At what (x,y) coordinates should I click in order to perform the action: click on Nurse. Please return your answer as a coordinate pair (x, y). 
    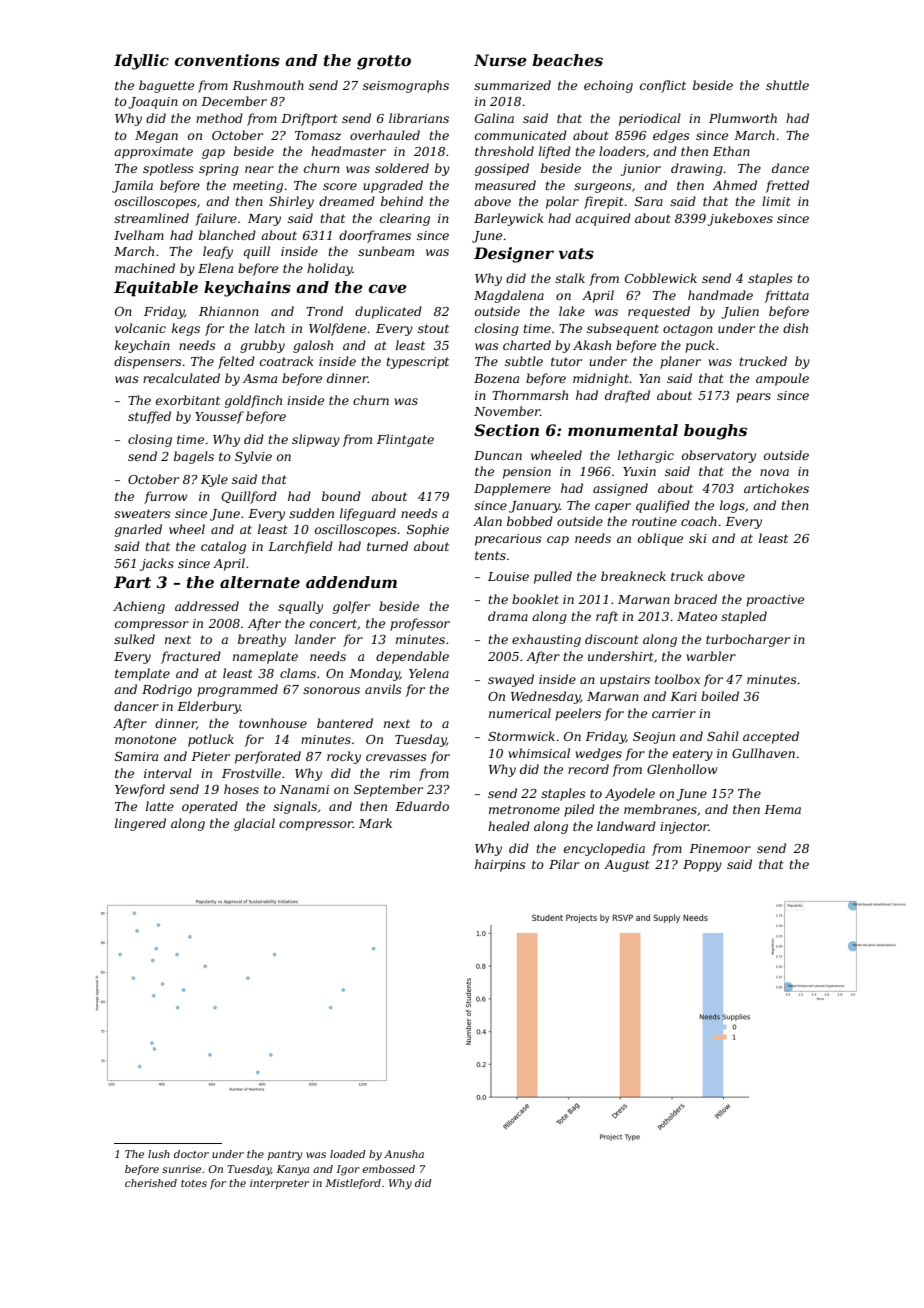
    Looking at the image, I should click on (500, 60).
